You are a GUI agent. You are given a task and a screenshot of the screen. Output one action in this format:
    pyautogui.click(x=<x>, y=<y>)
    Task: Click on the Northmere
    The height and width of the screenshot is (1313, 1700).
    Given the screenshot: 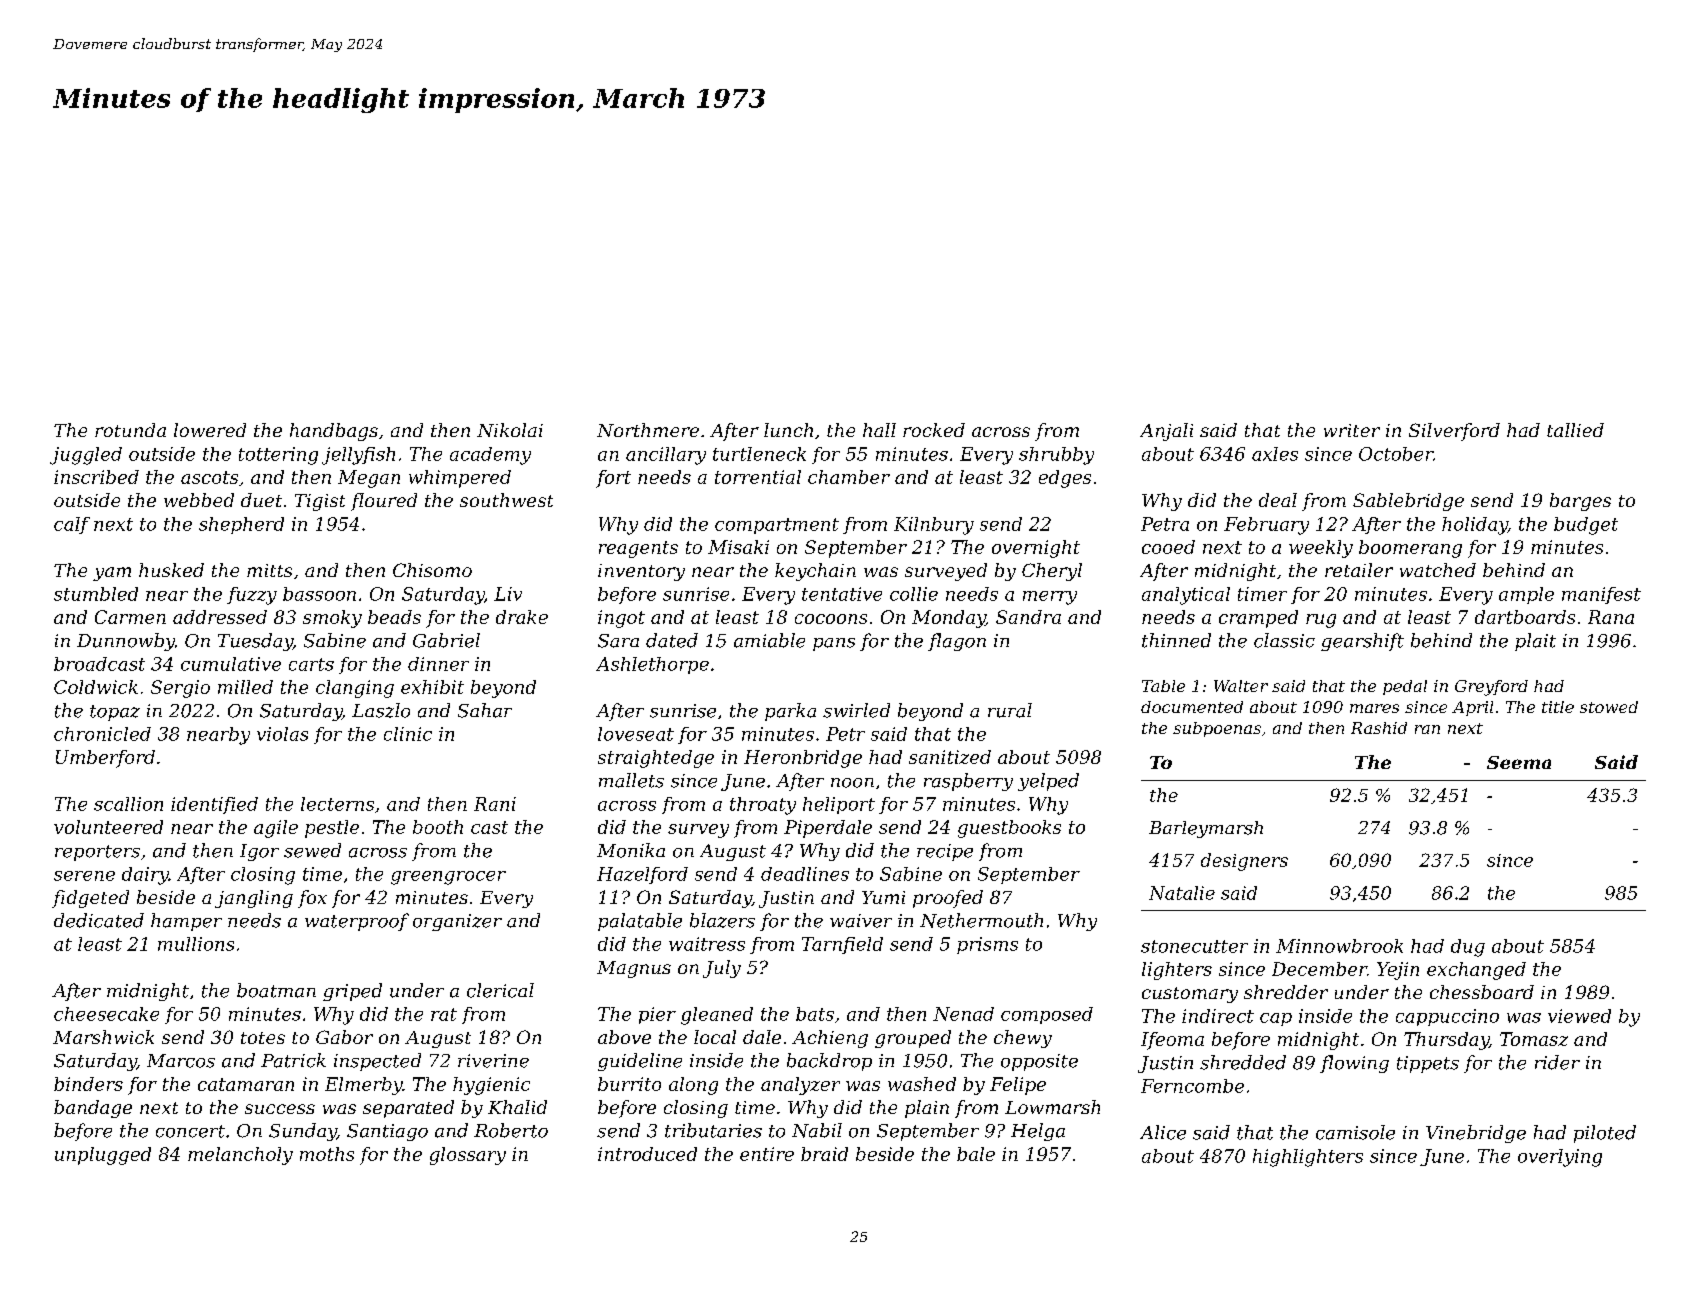 What is the action you would take?
    pyautogui.click(x=648, y=430)
